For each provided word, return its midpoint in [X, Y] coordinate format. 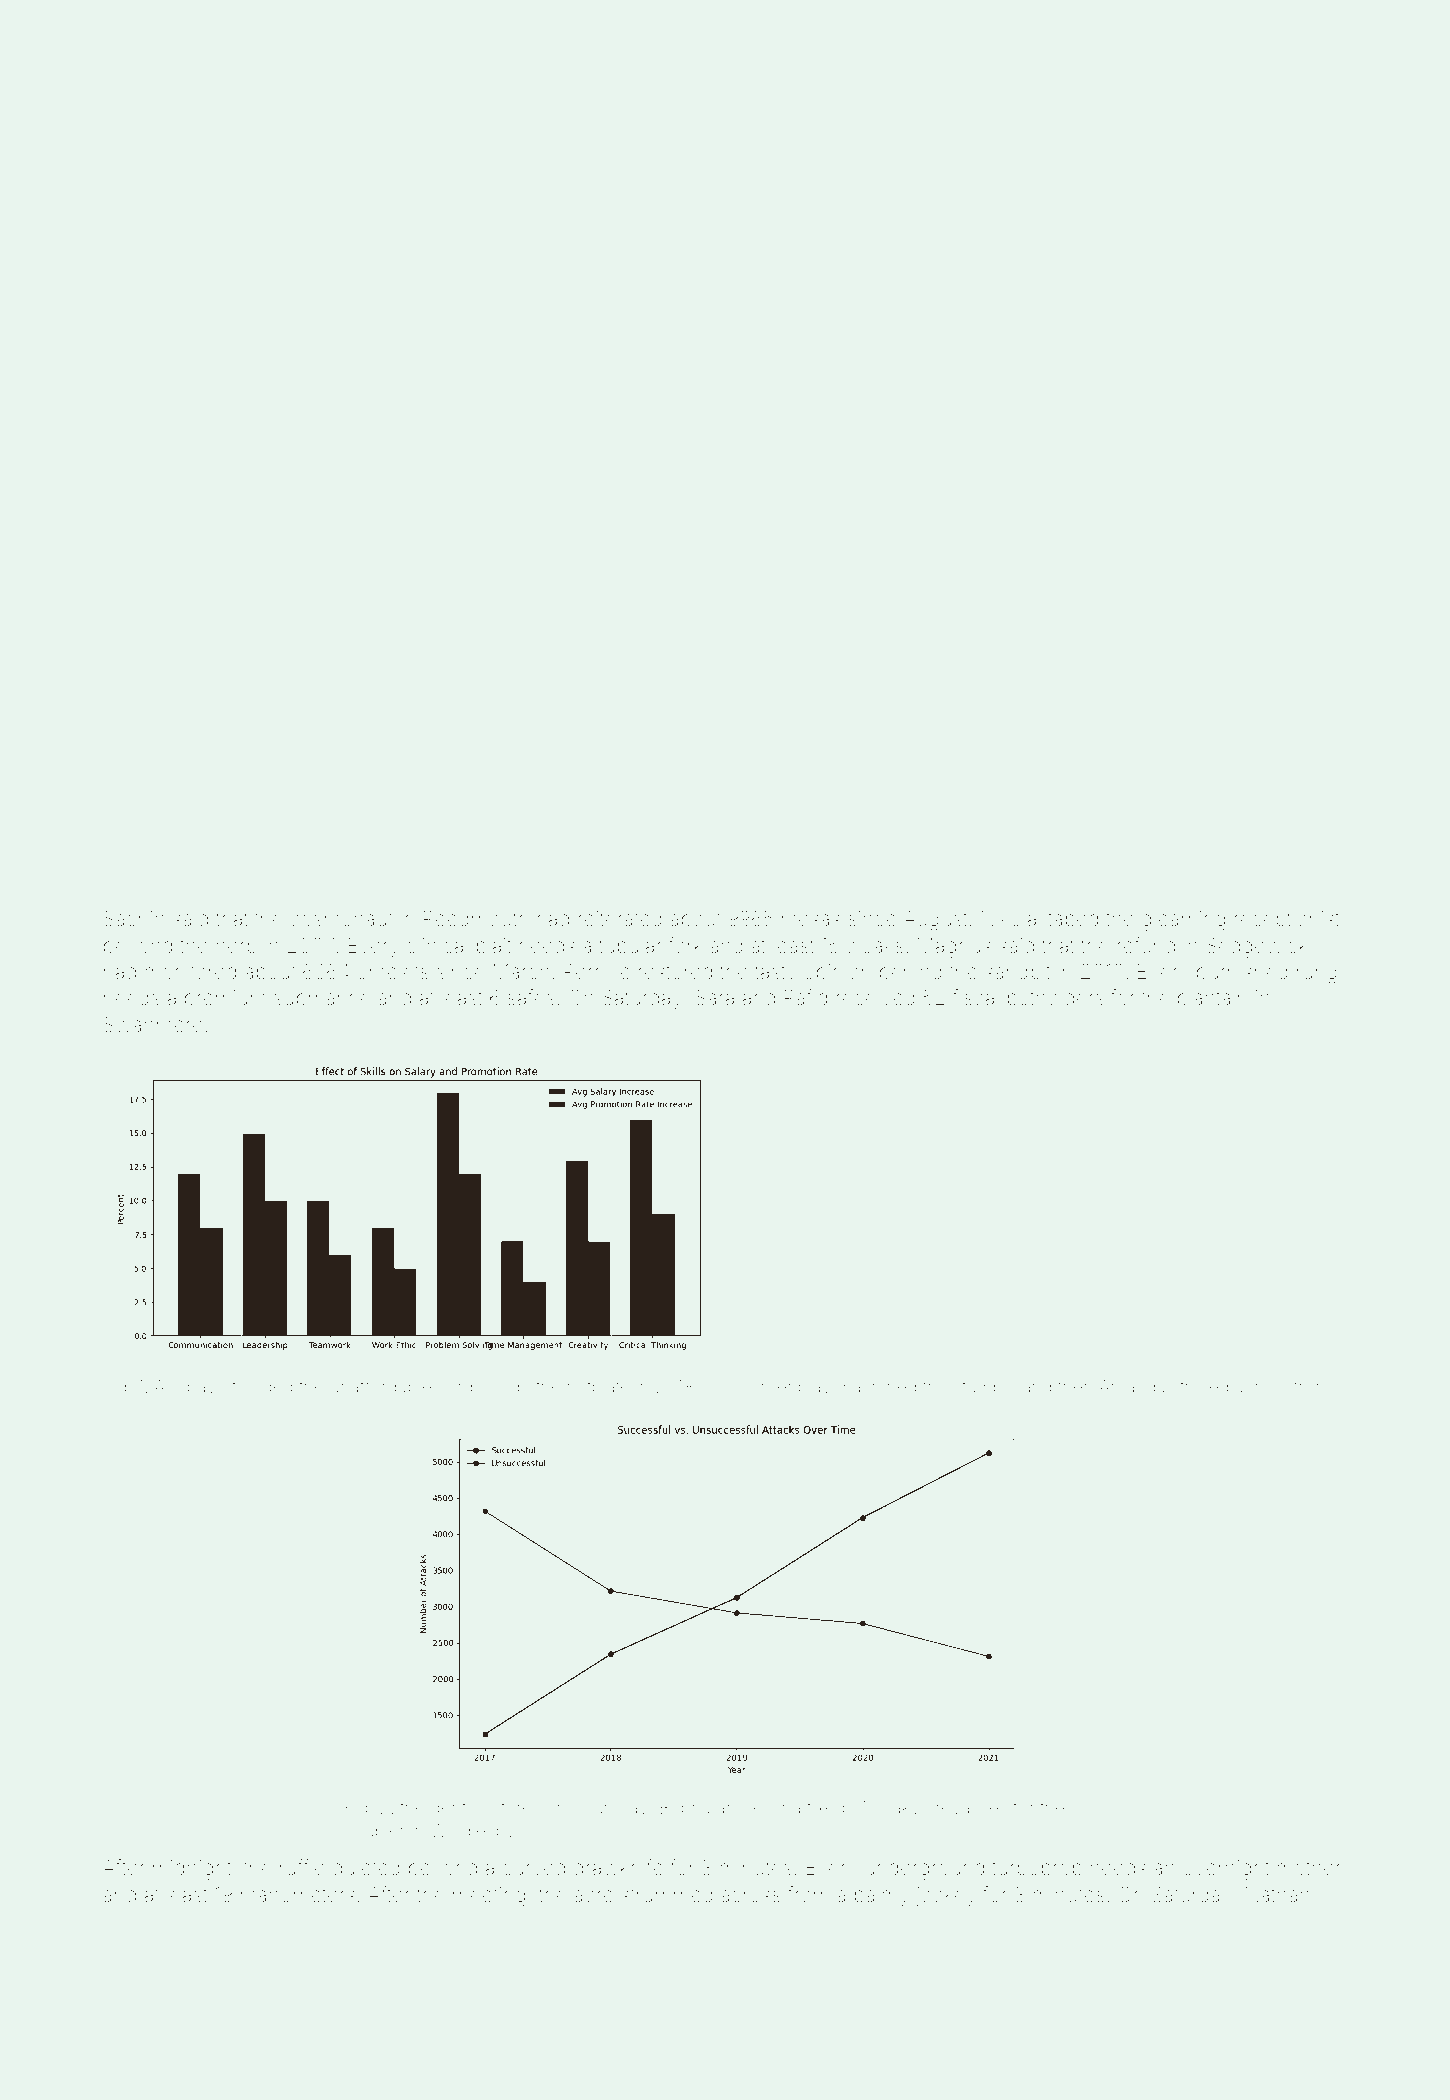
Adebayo [190, 1388]
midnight [192, 1870]
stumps [982, 1389]
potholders [1056, 999]
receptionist [1287, 920]
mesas [811, 920]
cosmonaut [341, 919]
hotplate [599, 1388]
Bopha [685, 1809]
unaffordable [381, 1386]
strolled [1200, 1386]
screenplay [787, 1388]
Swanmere [153, 1024]
